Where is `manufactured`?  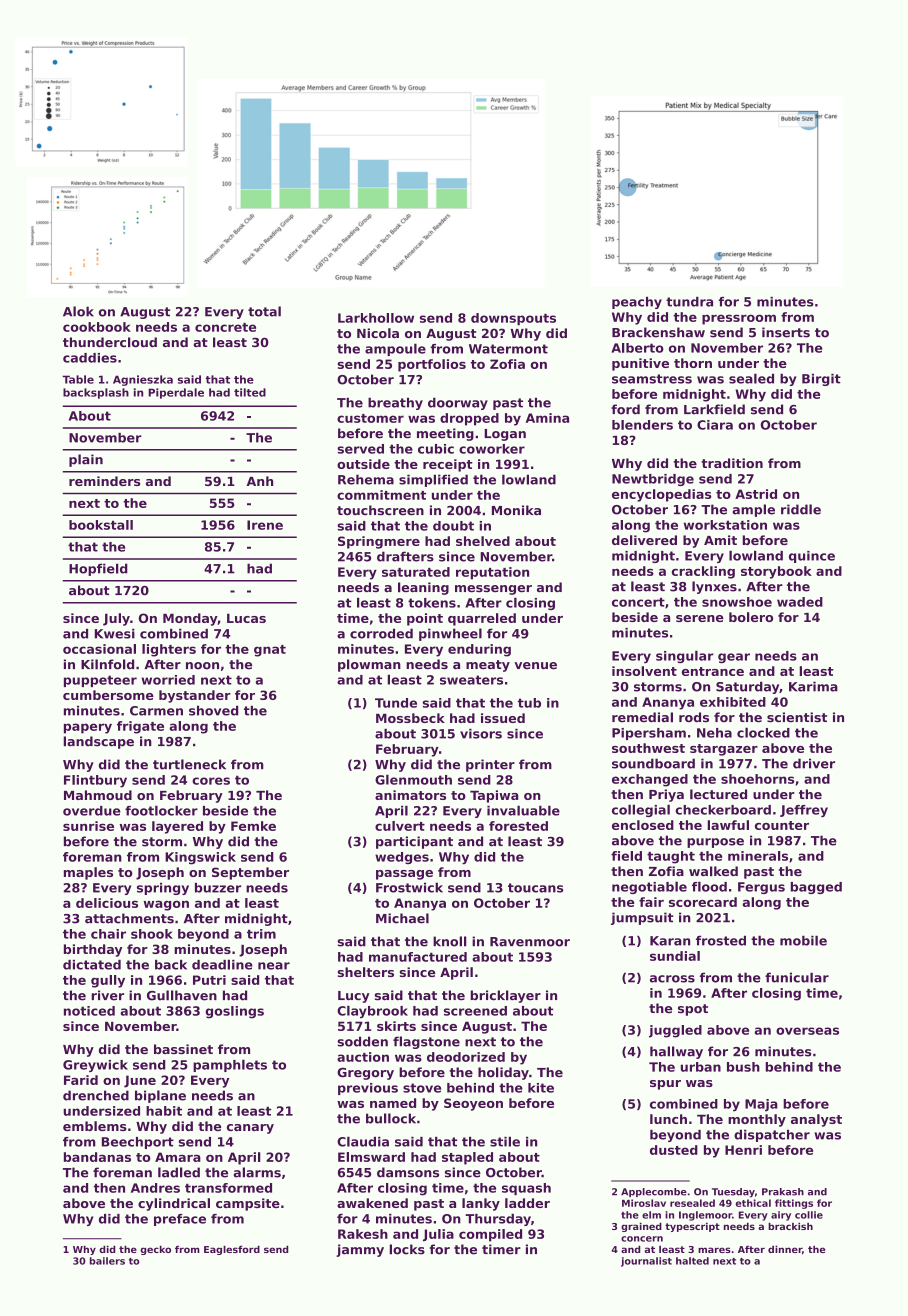 manufactured is located at coordinates (418, 957).
